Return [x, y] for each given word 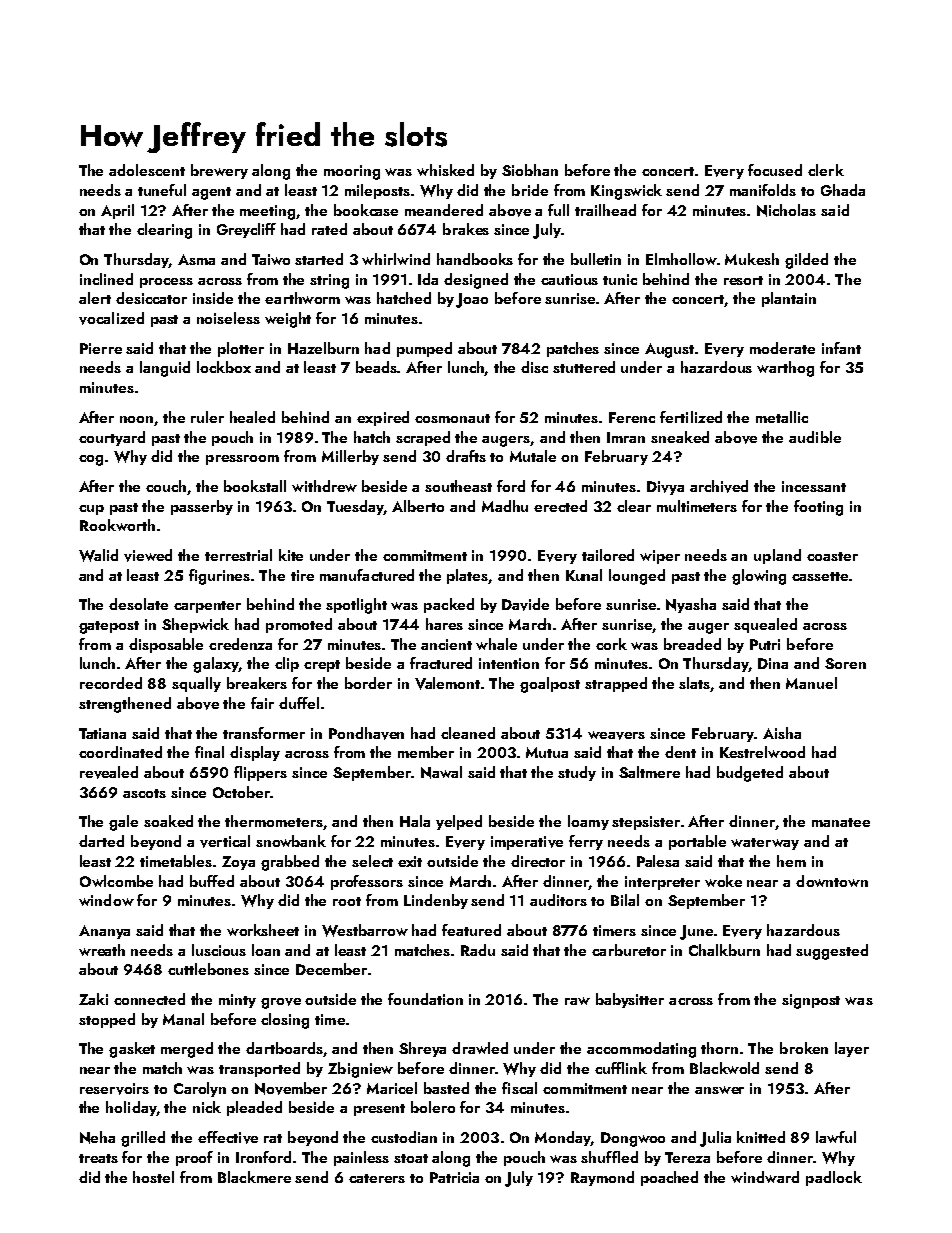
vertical [225, 841]
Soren [845, 663]
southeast [458, 486]
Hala [415, 821]
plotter [241, 349]
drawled [480, 1048]
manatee [841, 822]
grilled [143, 1139]
